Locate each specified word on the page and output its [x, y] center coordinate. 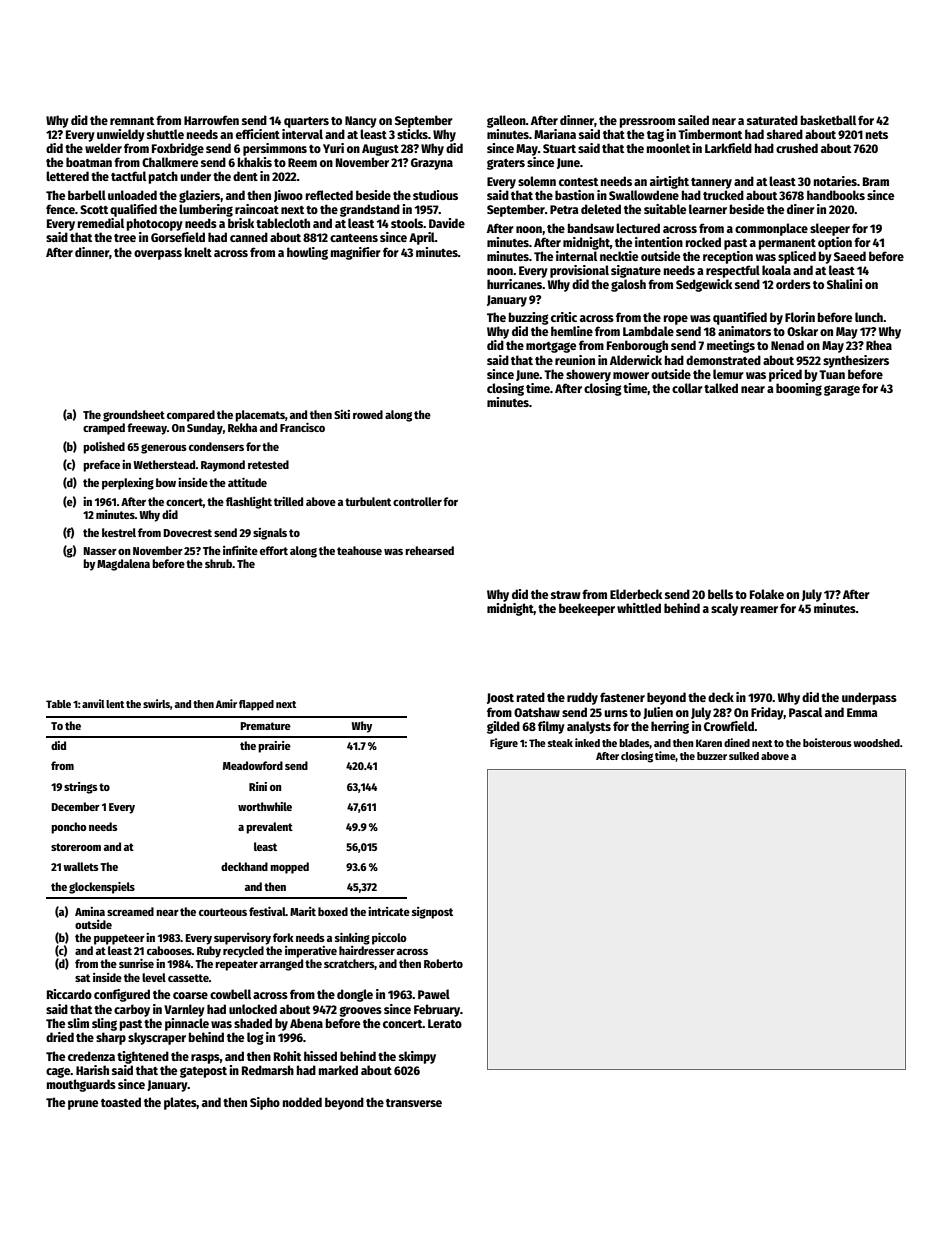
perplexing [128, 484]
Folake [767, 594]
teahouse [359, 550]
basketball [828, 120]
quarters [306, 122]
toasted [121, 1102]
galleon [506, 121]
